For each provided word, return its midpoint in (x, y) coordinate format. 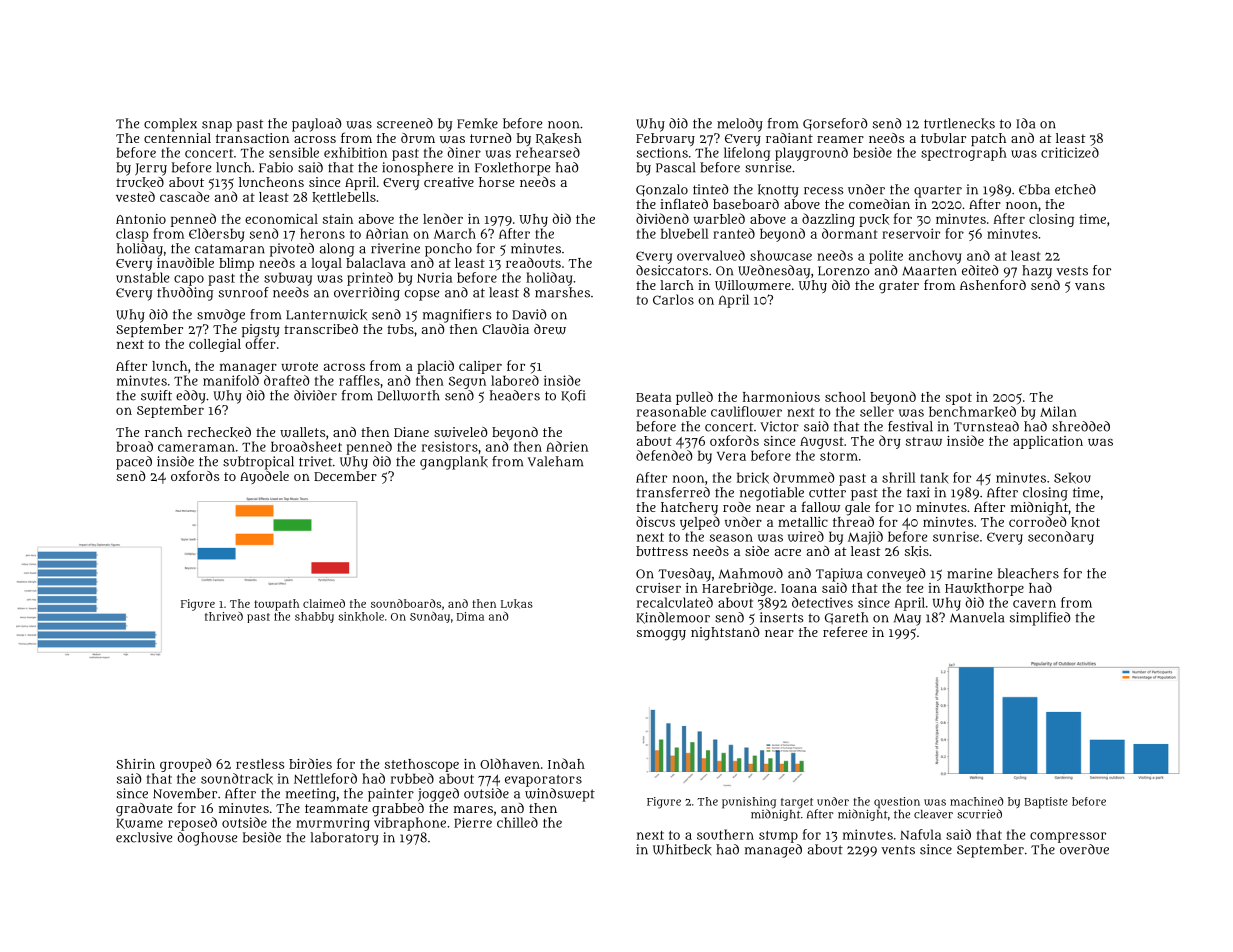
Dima (470, 616)
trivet (315, 461)
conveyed (896, 575)
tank (934, 478)
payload (316, 125)
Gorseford (835, 124)
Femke (477, 123)
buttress (662, 551)
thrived (224, 616)
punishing (749, 803)
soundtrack (237, 779)
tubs (400, 329)
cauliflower (746, 411)
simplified (1040, 619)
